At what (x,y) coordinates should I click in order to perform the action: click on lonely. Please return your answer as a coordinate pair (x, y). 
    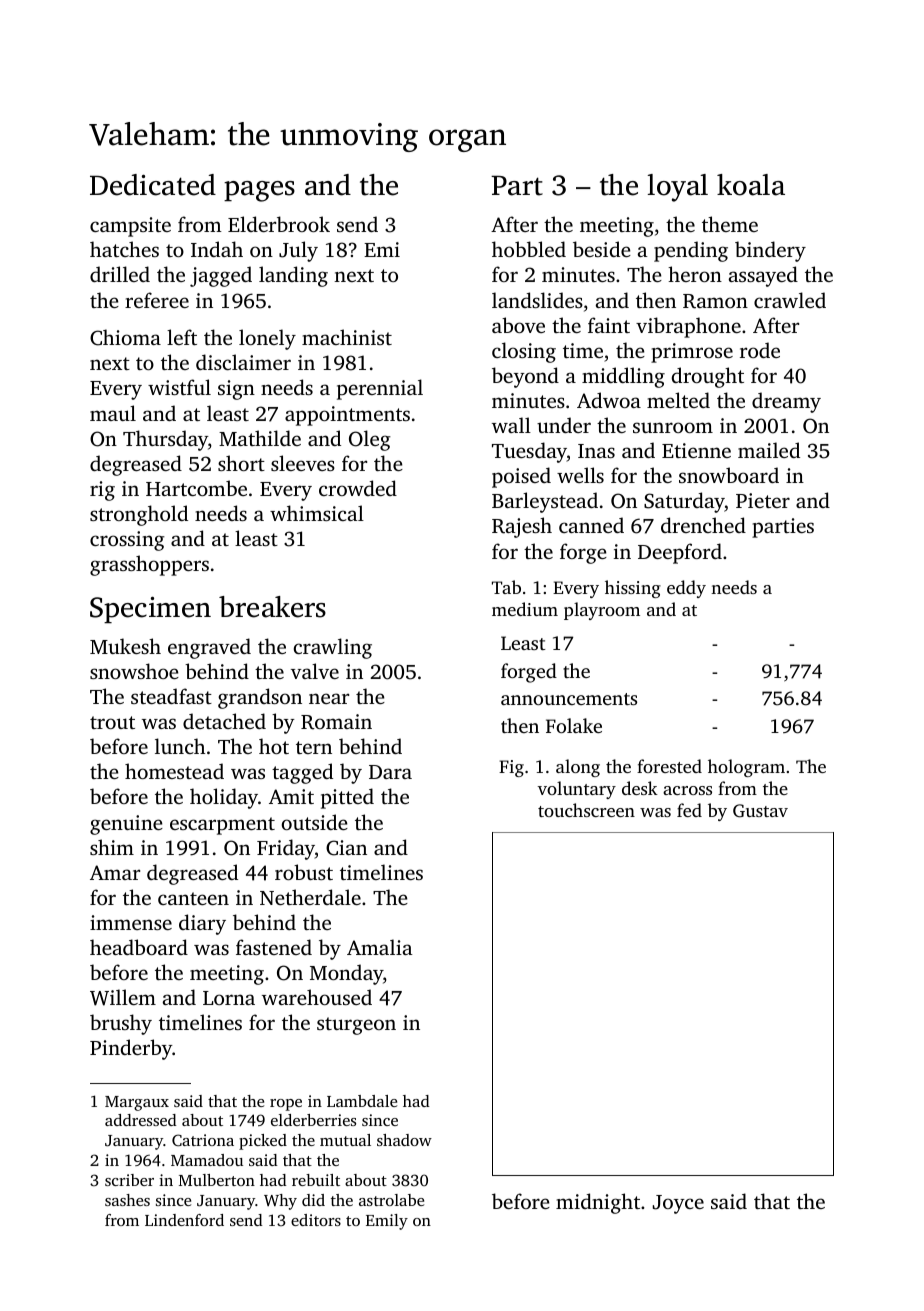
    Looking at the image, I should click on (267, 339).
